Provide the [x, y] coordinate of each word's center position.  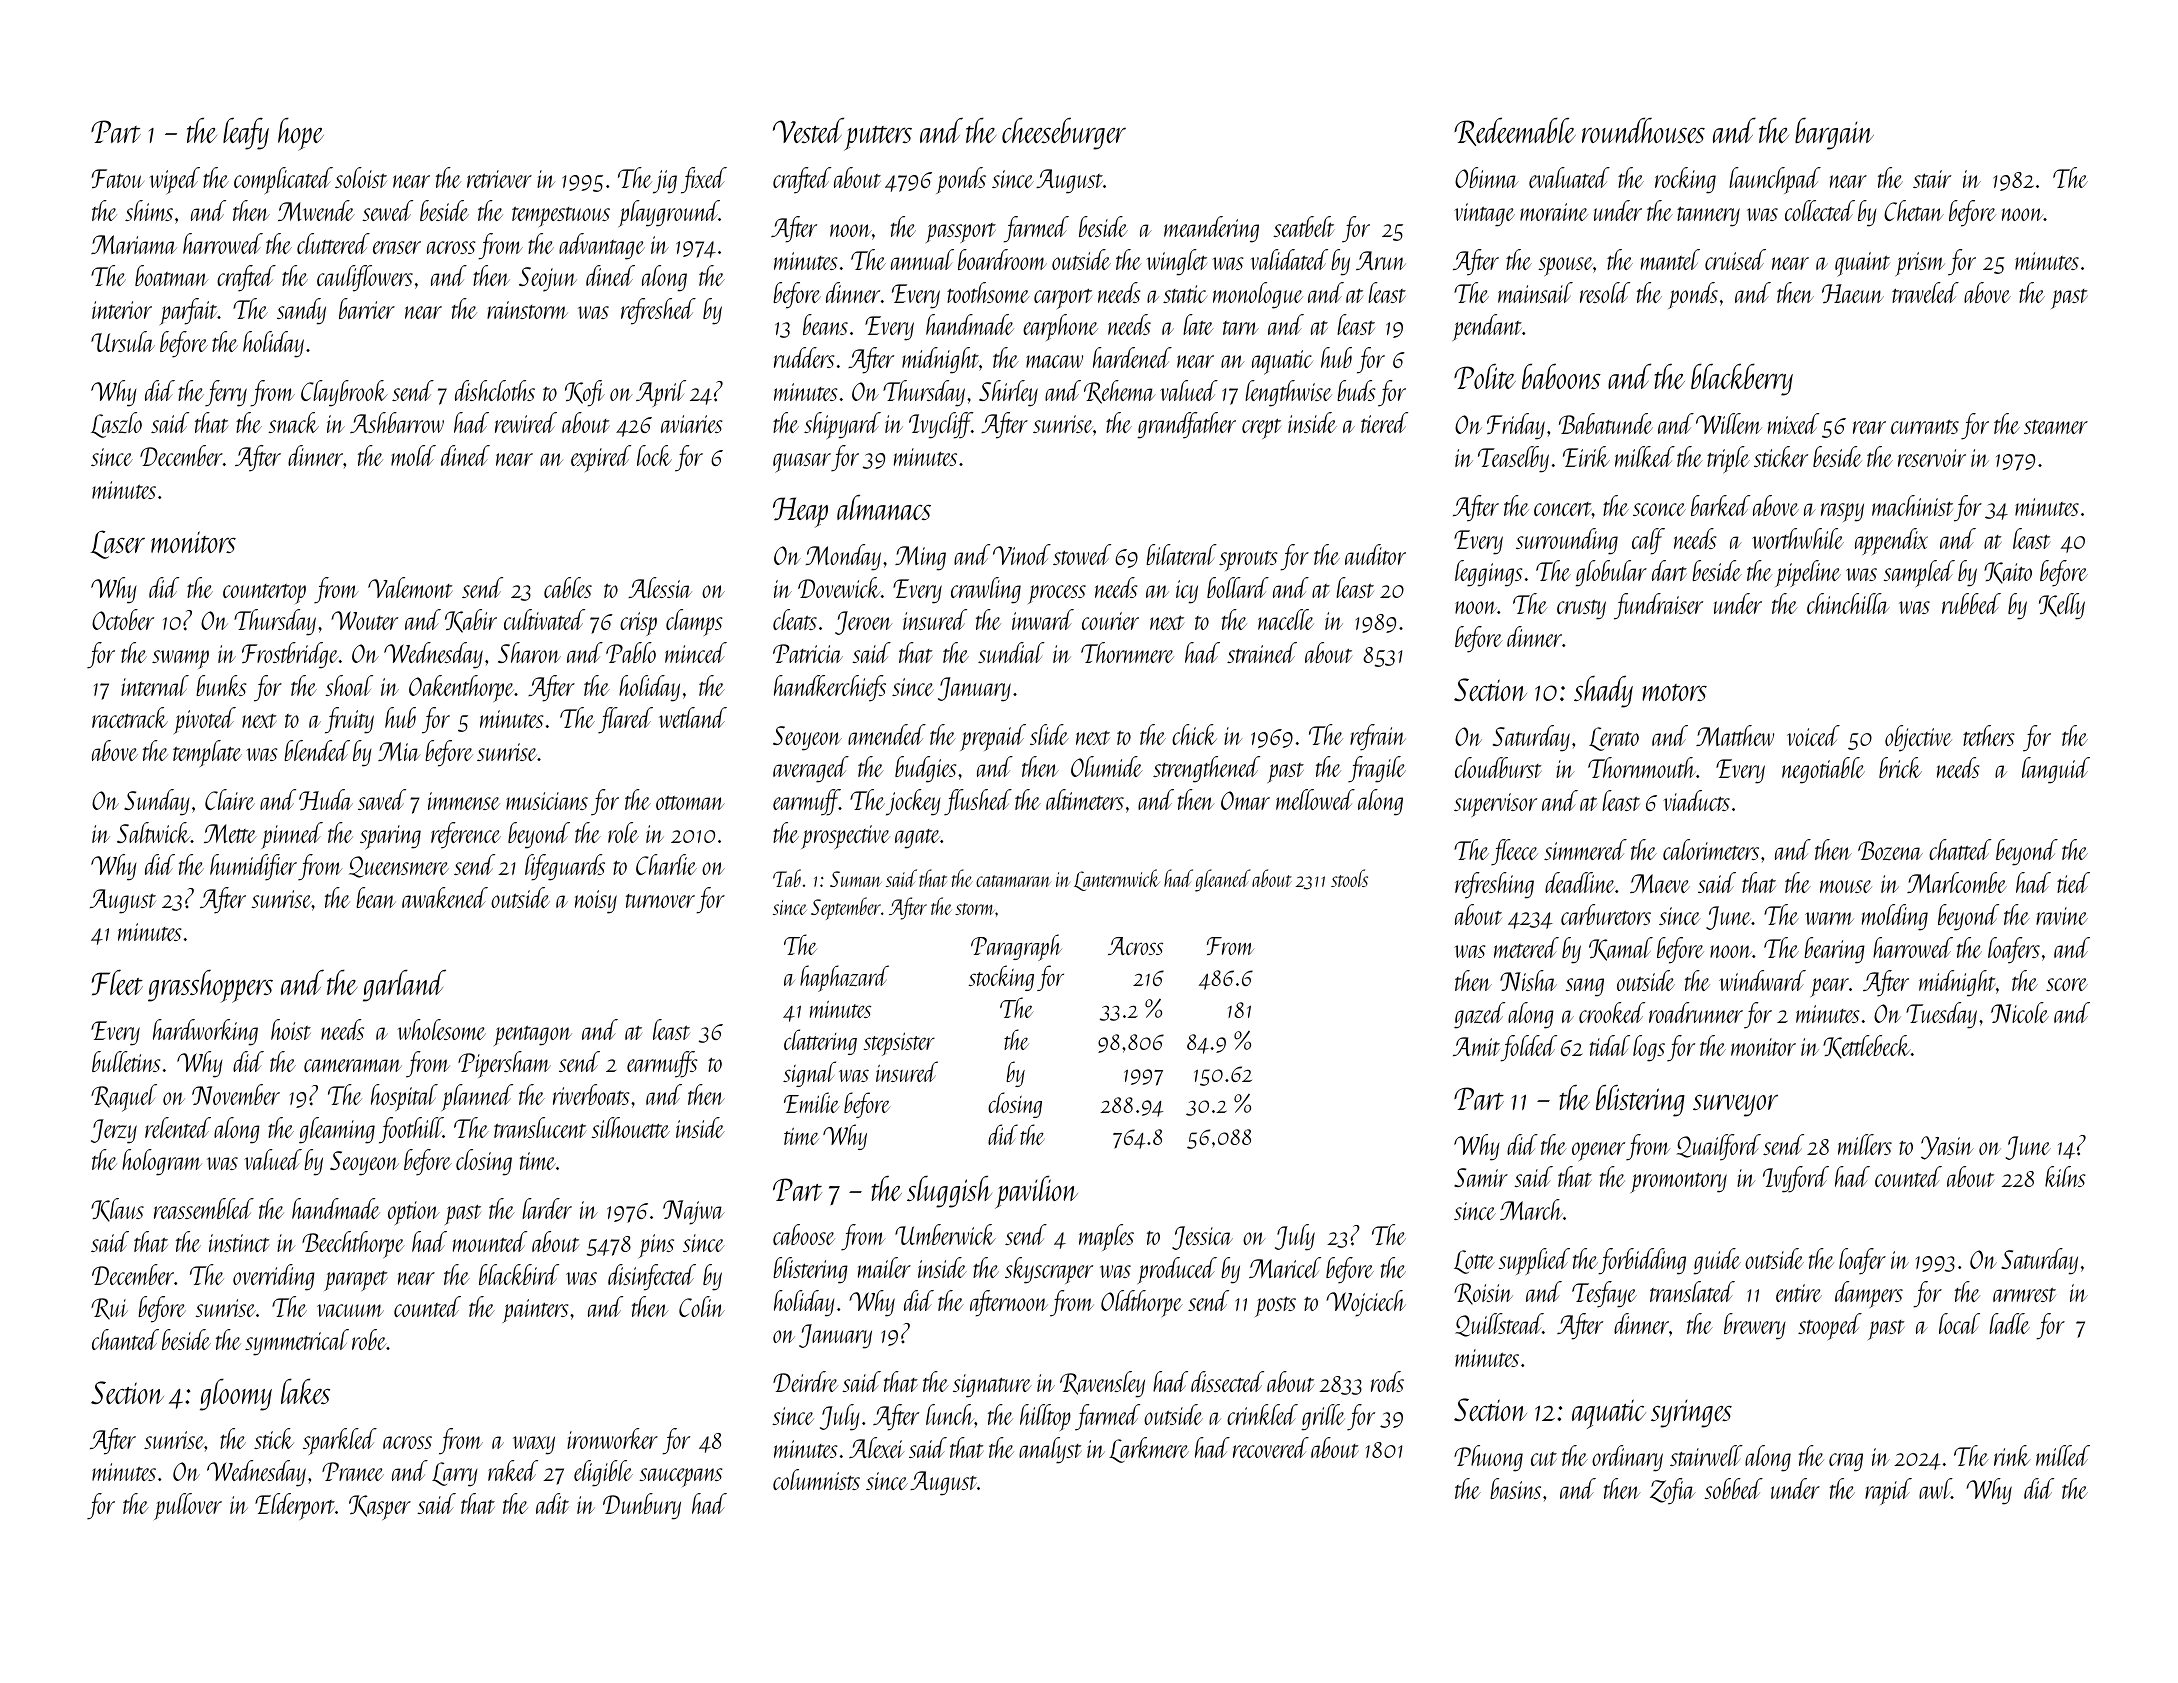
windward [1762, 980]
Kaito [2008, 573]
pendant [1487, 327]
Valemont [410, 587]
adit [552, 1503]
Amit [1476, 1046]
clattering [820, 1042]
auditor [1375, 554]
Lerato [1614, 739]
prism [1920, 264]
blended [317, 750]
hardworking [205, 1032]
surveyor [1735, 1105]
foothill [411, 1130]
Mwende [316, 210]
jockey [913, 802]
